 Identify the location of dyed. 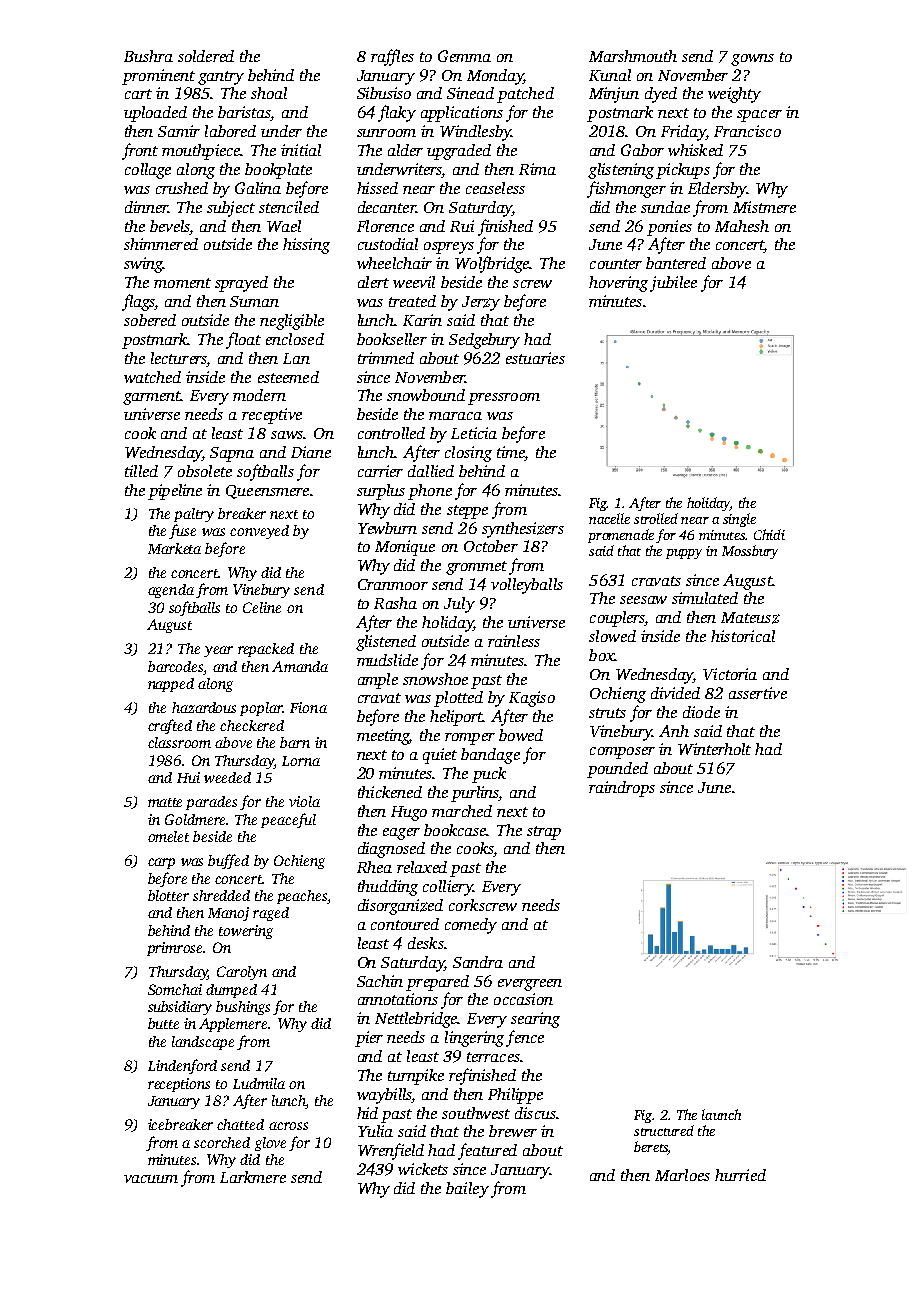
(661, 95).
